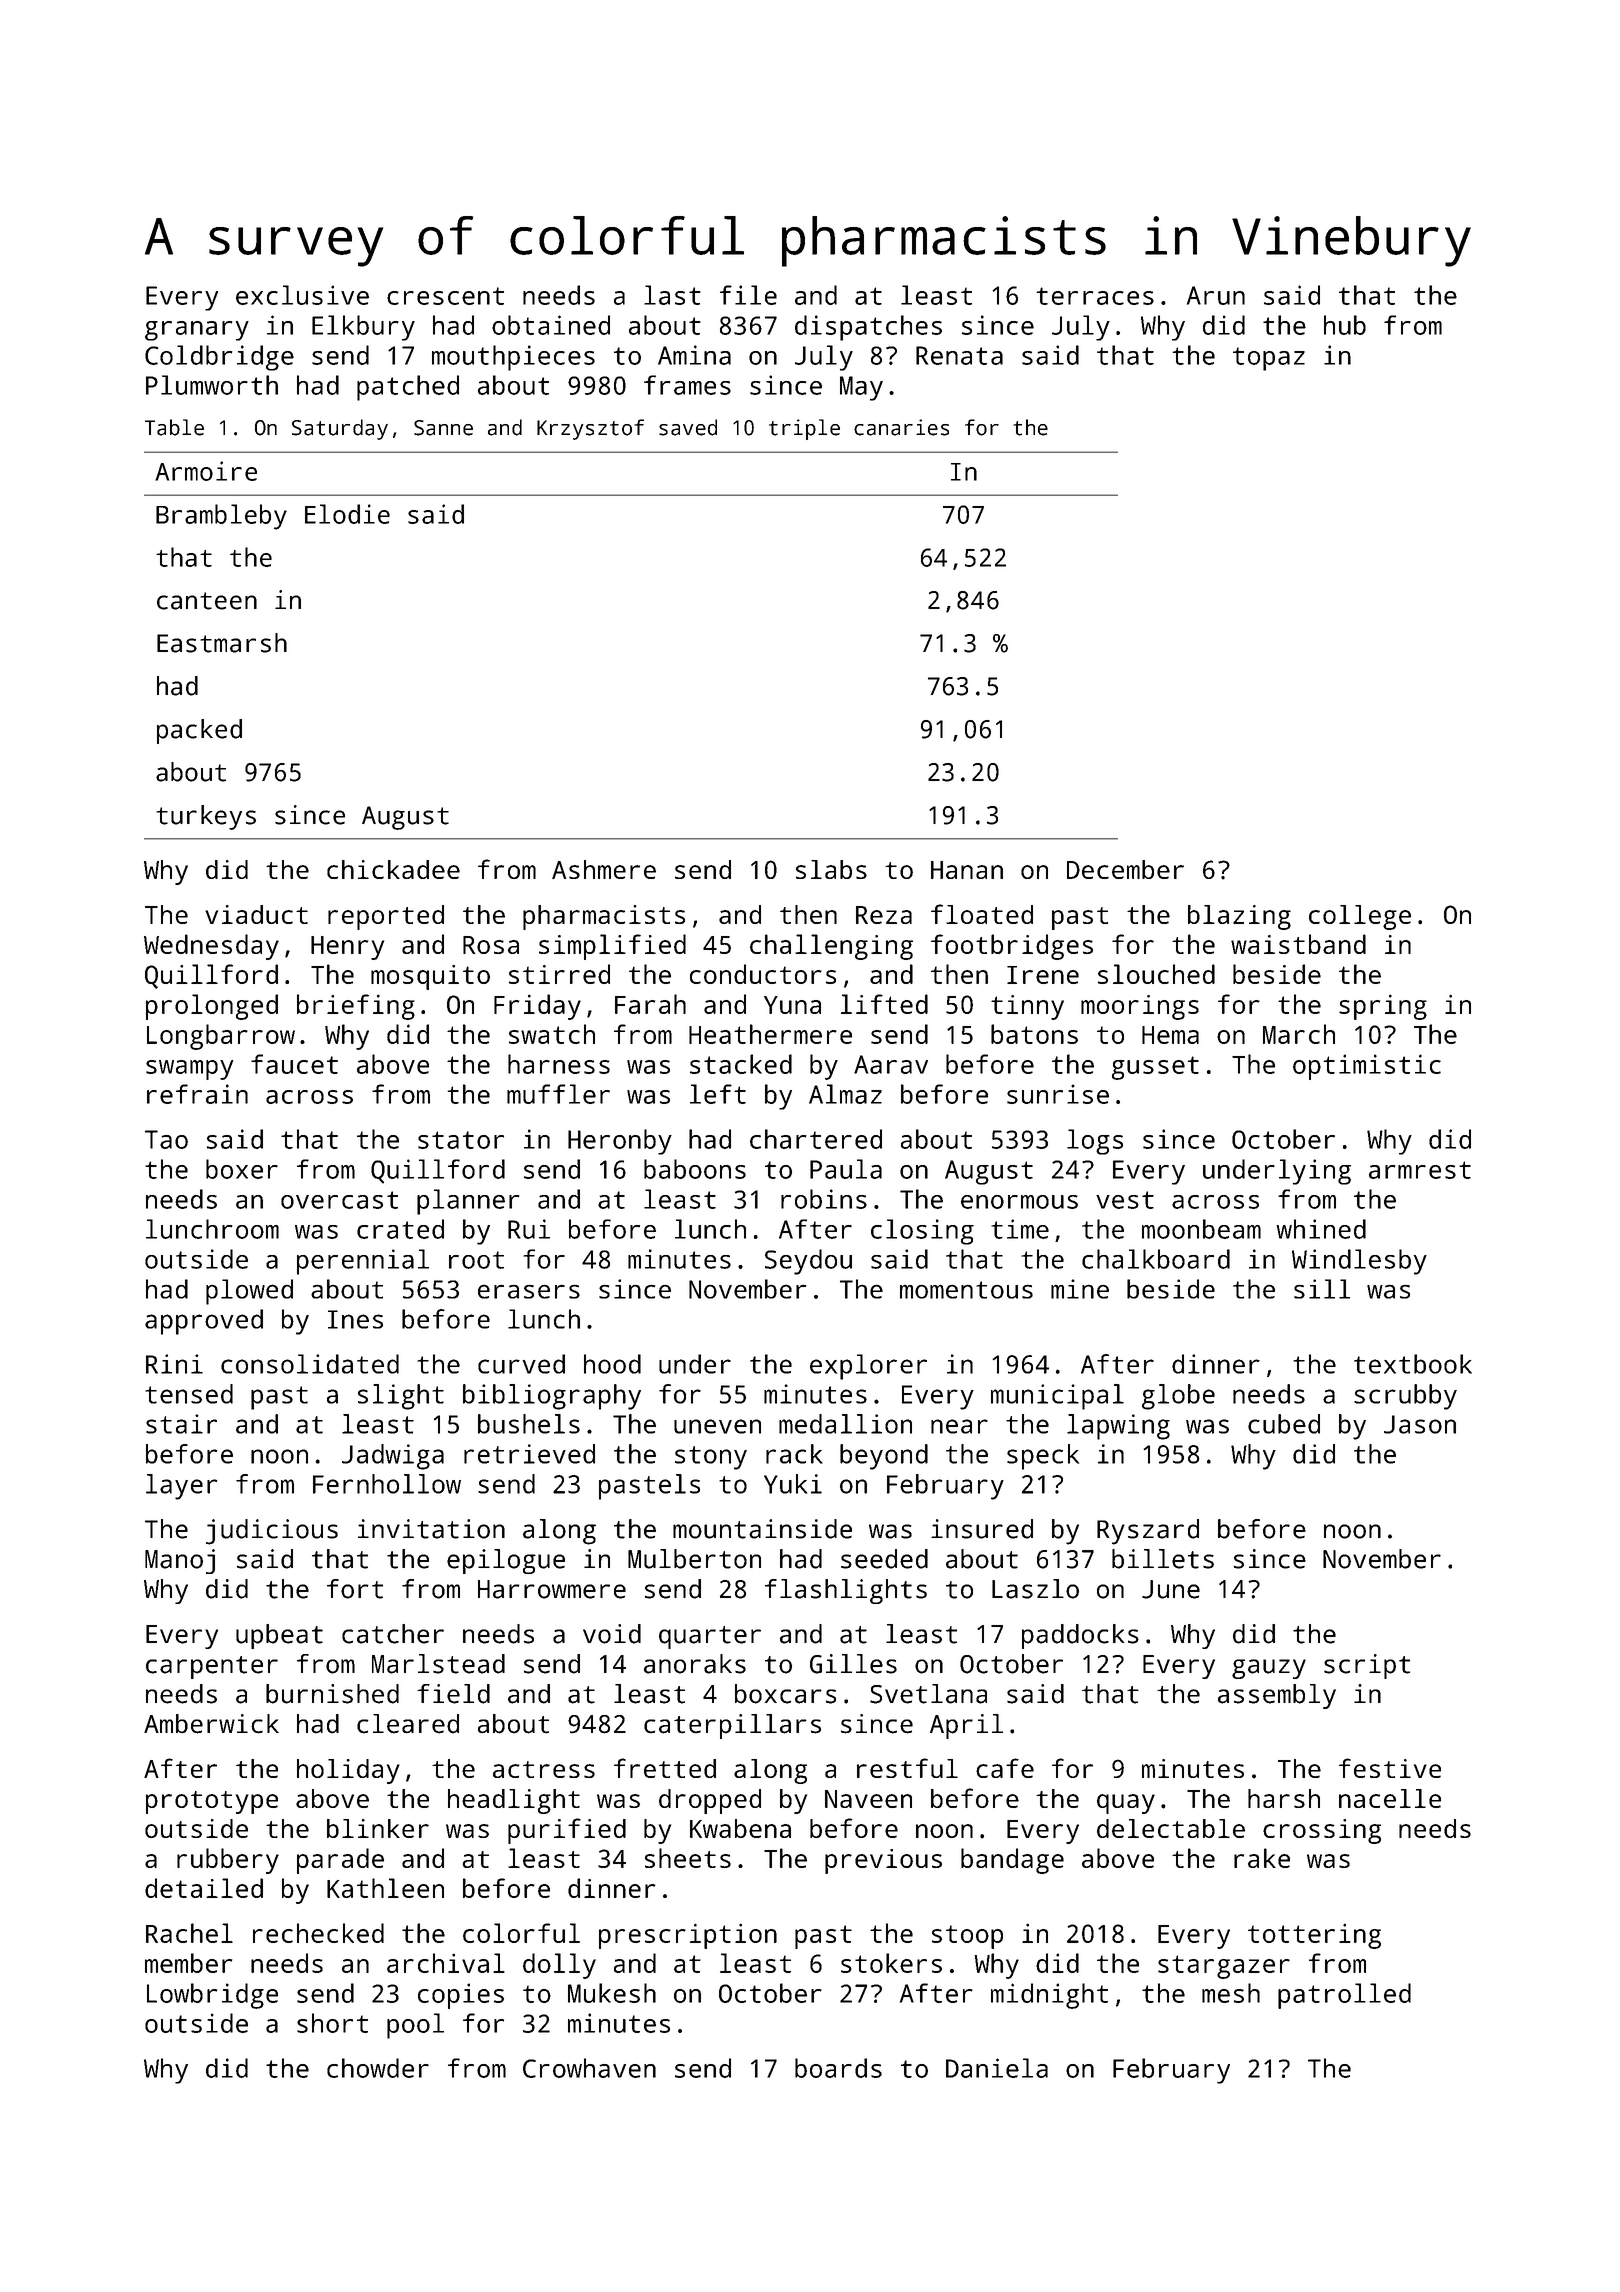 The height and width of the image is (2292, 1620). Describe the element at coordinates (846, 1591) in the image. I see `flashlights` at that location.
